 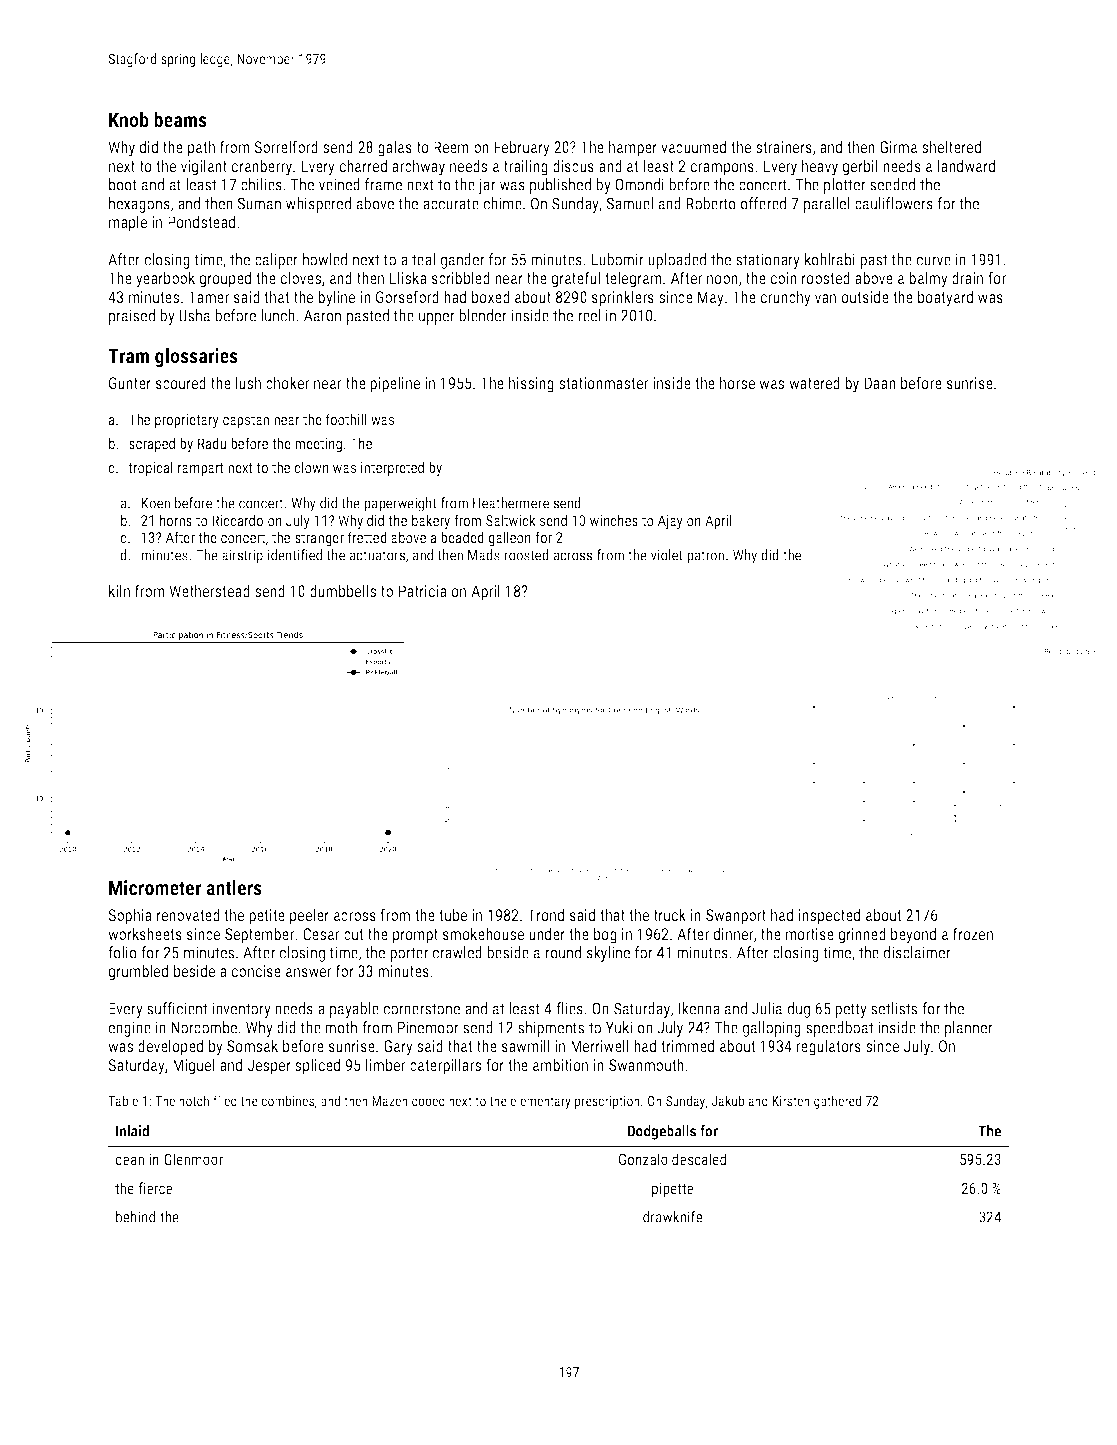 I want to click on Sorrelford, so click(x=286, y=146).
